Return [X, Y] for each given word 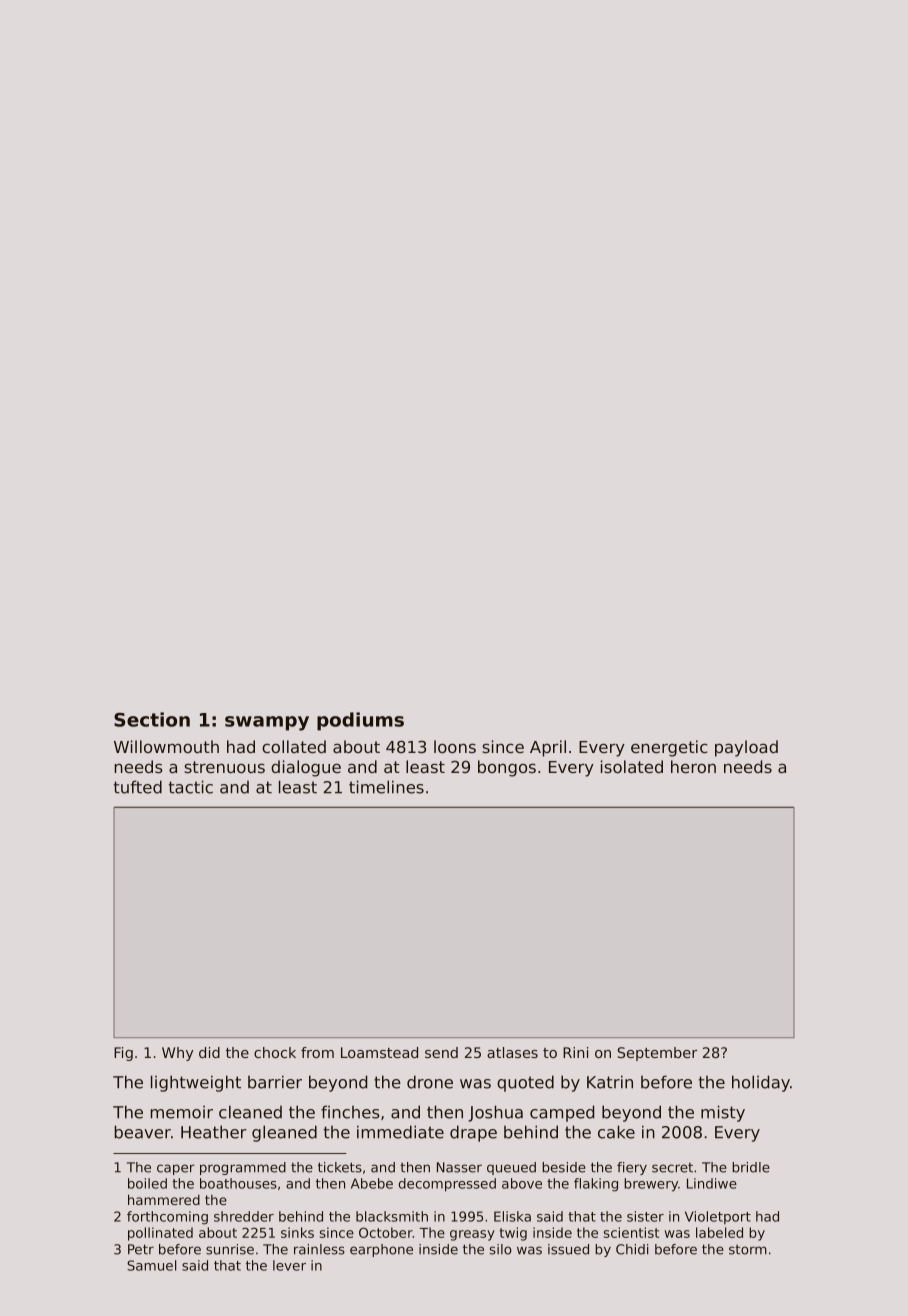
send [441, 1052]
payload [746, 748]
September [657, 1054]
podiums [360, 721]
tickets [340, 1167]
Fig [123, 1054]
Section [152, 719]
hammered [164, 1199]
